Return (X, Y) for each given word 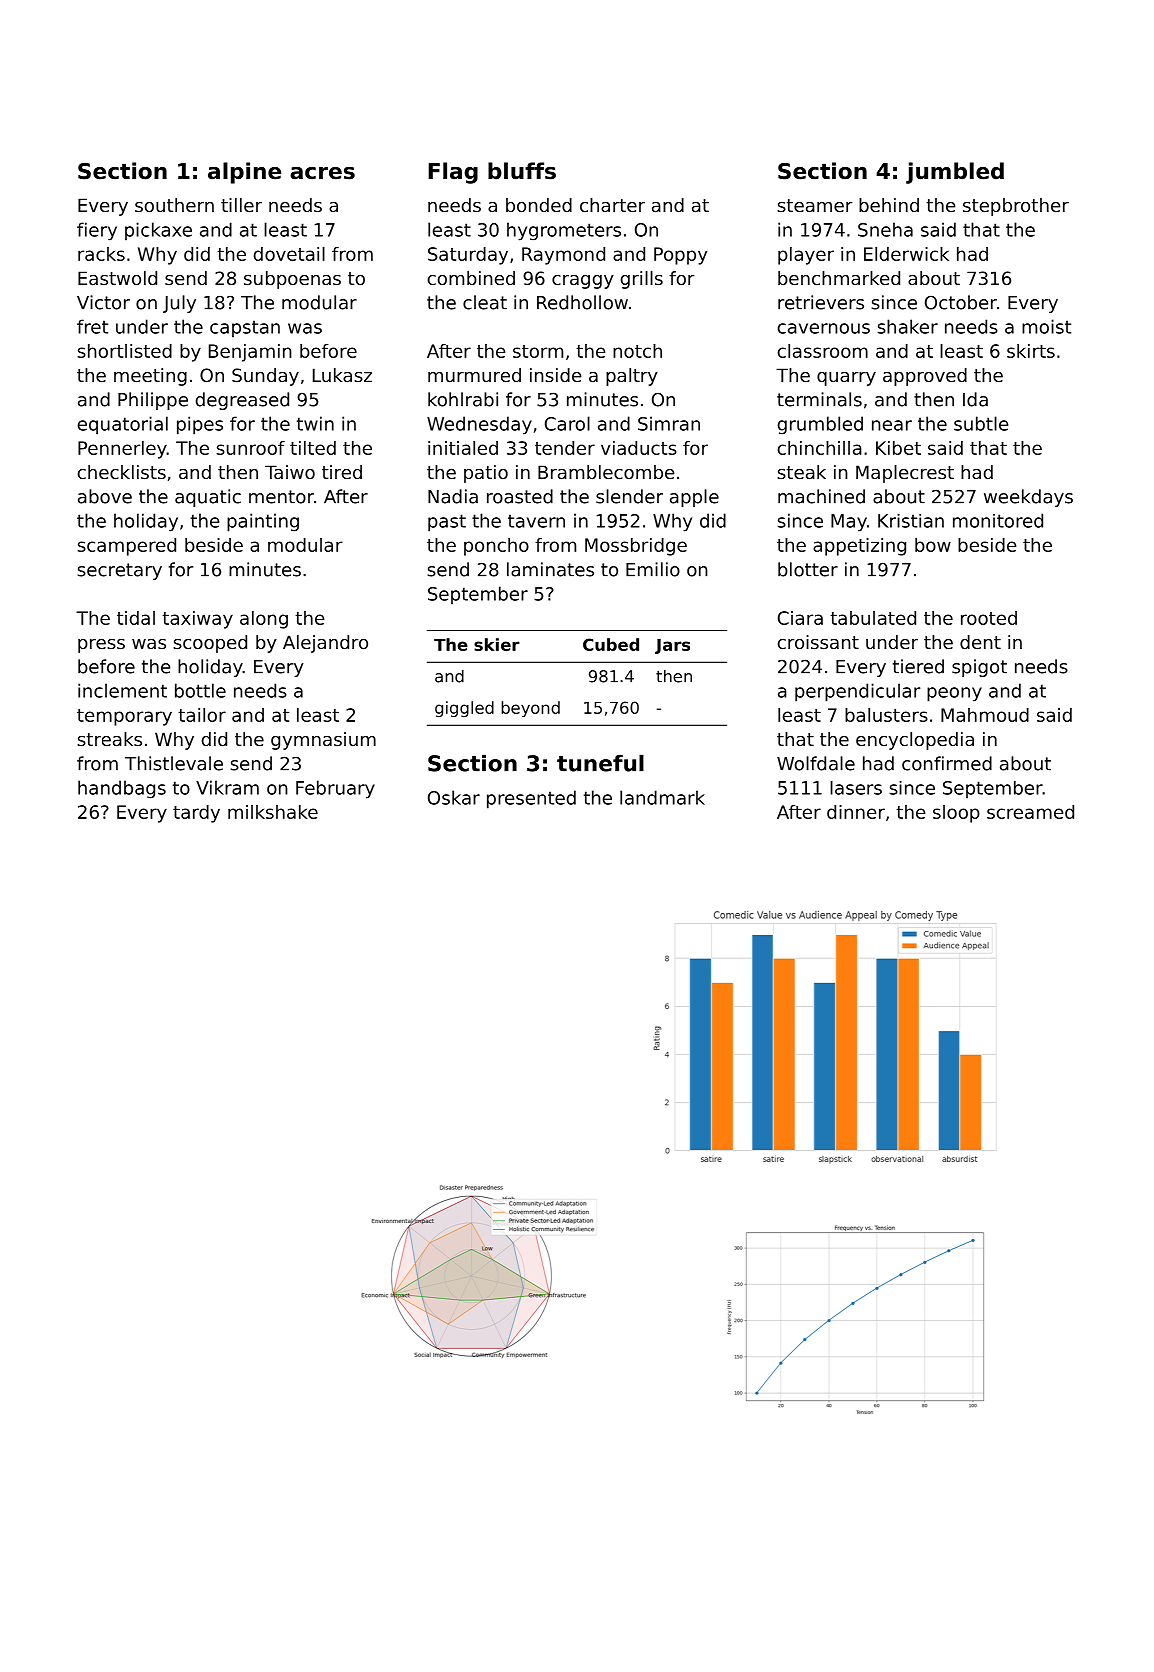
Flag (453, 173)
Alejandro (325, 644)
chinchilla (820, 448)
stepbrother (1016, 207)
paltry (632, 377)
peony (954, 694)
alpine (244, 173)
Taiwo (290, 472)
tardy (196, 814)
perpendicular (857, 692)
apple (694, 498)
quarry (846, 379)
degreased (242, 401)
